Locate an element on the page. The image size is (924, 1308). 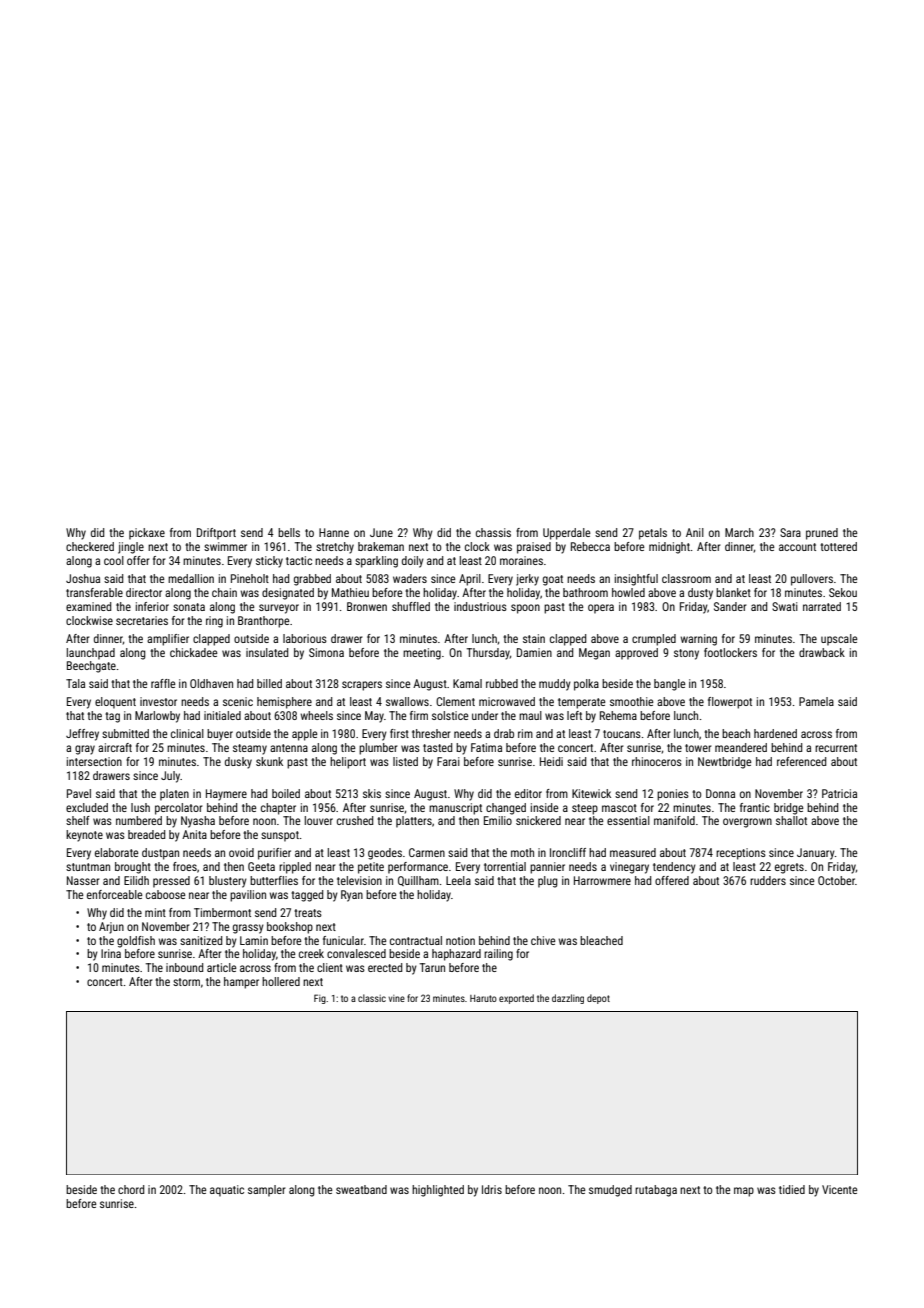
June is located at coordinates (381, 532).
